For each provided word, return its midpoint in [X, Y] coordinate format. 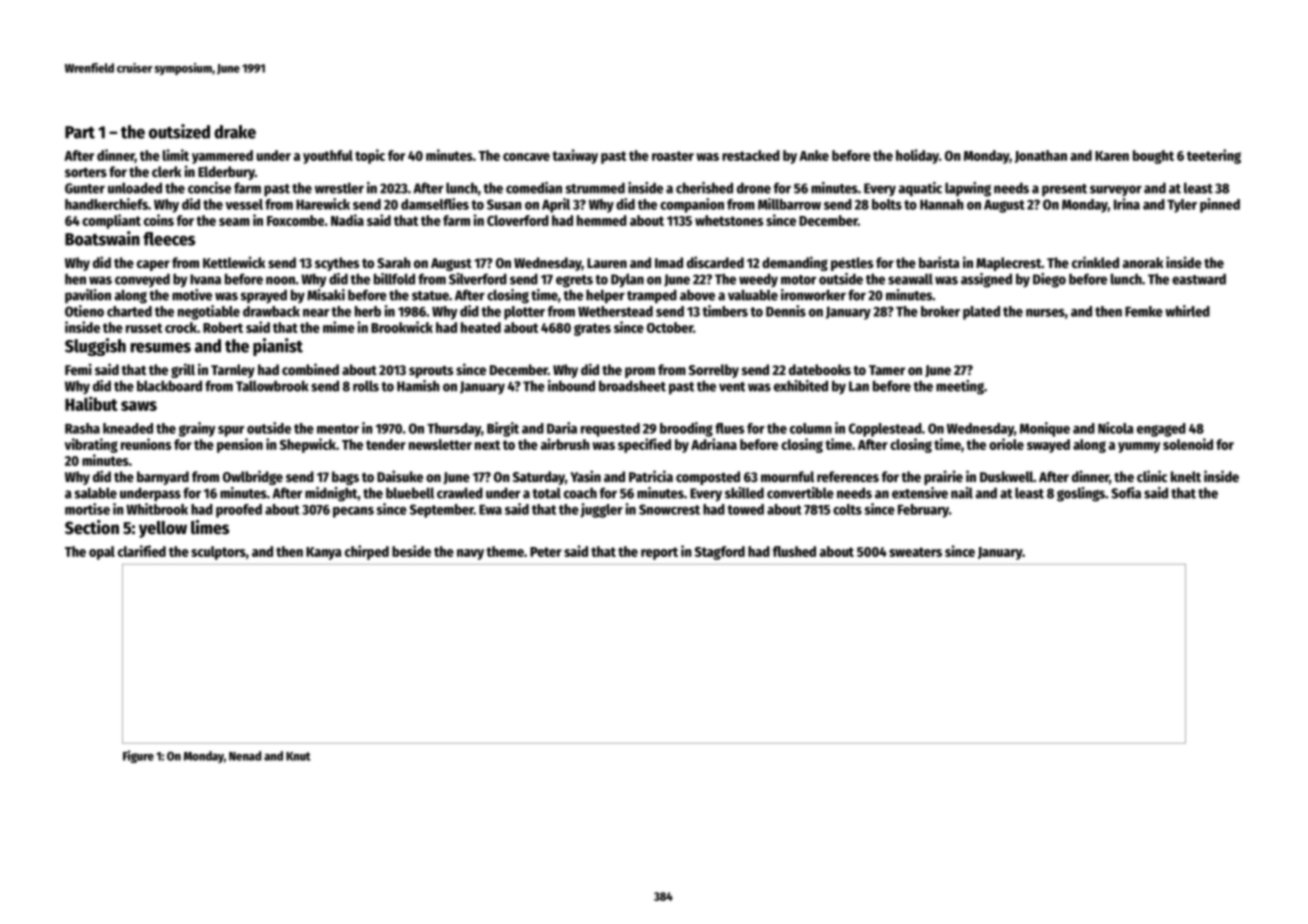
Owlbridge [253, 477]
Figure [138, 756]
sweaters [915, 552]
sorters [86, 172]
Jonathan [1041, 156]
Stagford [720, 553]
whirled [1187, 311]
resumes [160, 347]
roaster [673, 156]
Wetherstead [615, 311]
